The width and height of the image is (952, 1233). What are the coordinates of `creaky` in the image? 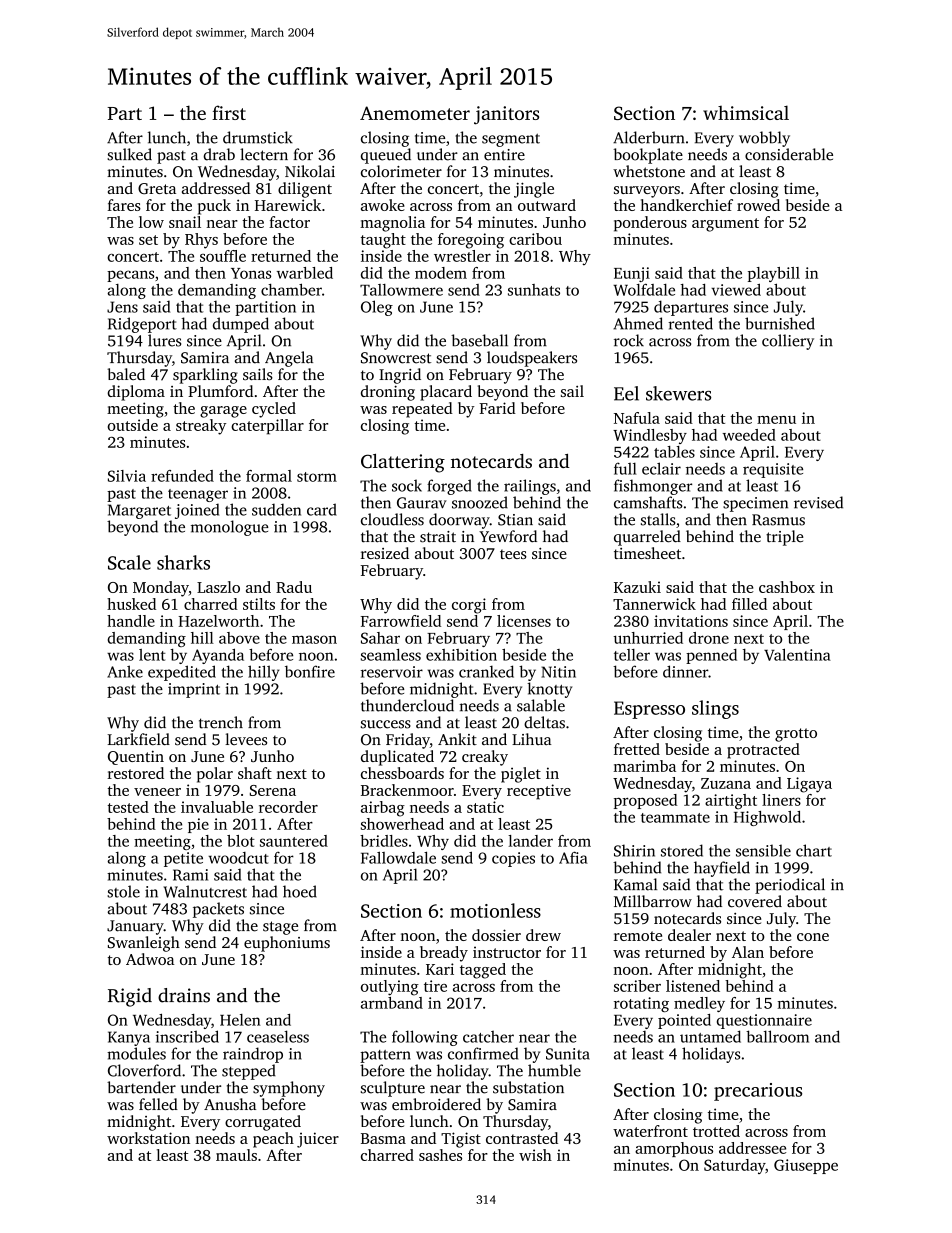 It's located at (485, 758).
